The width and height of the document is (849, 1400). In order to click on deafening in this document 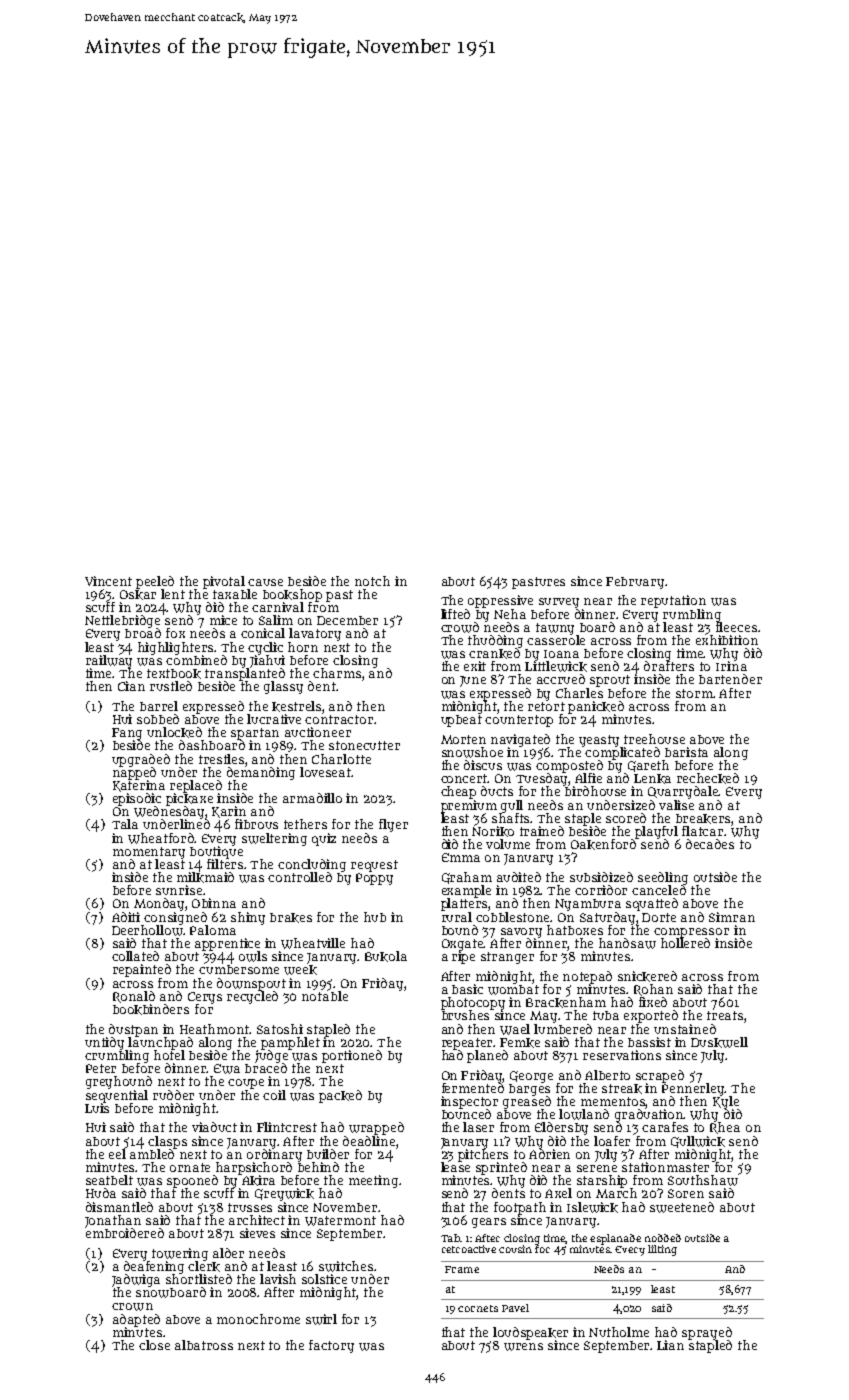, I will do `click(154, 1267)`.
